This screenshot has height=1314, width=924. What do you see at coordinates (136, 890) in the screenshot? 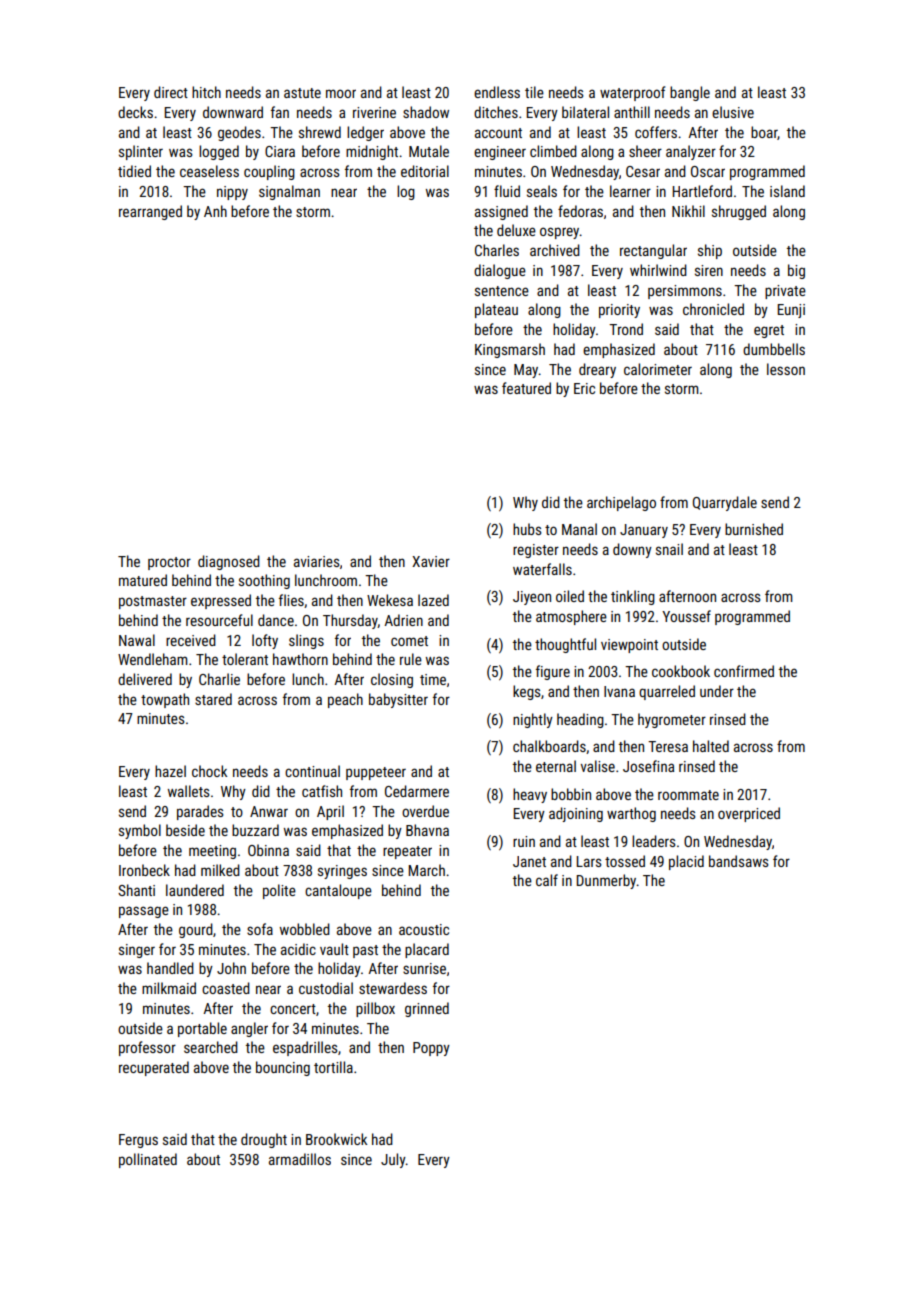
I see `Shanti` at bounding box center [136, 890].
